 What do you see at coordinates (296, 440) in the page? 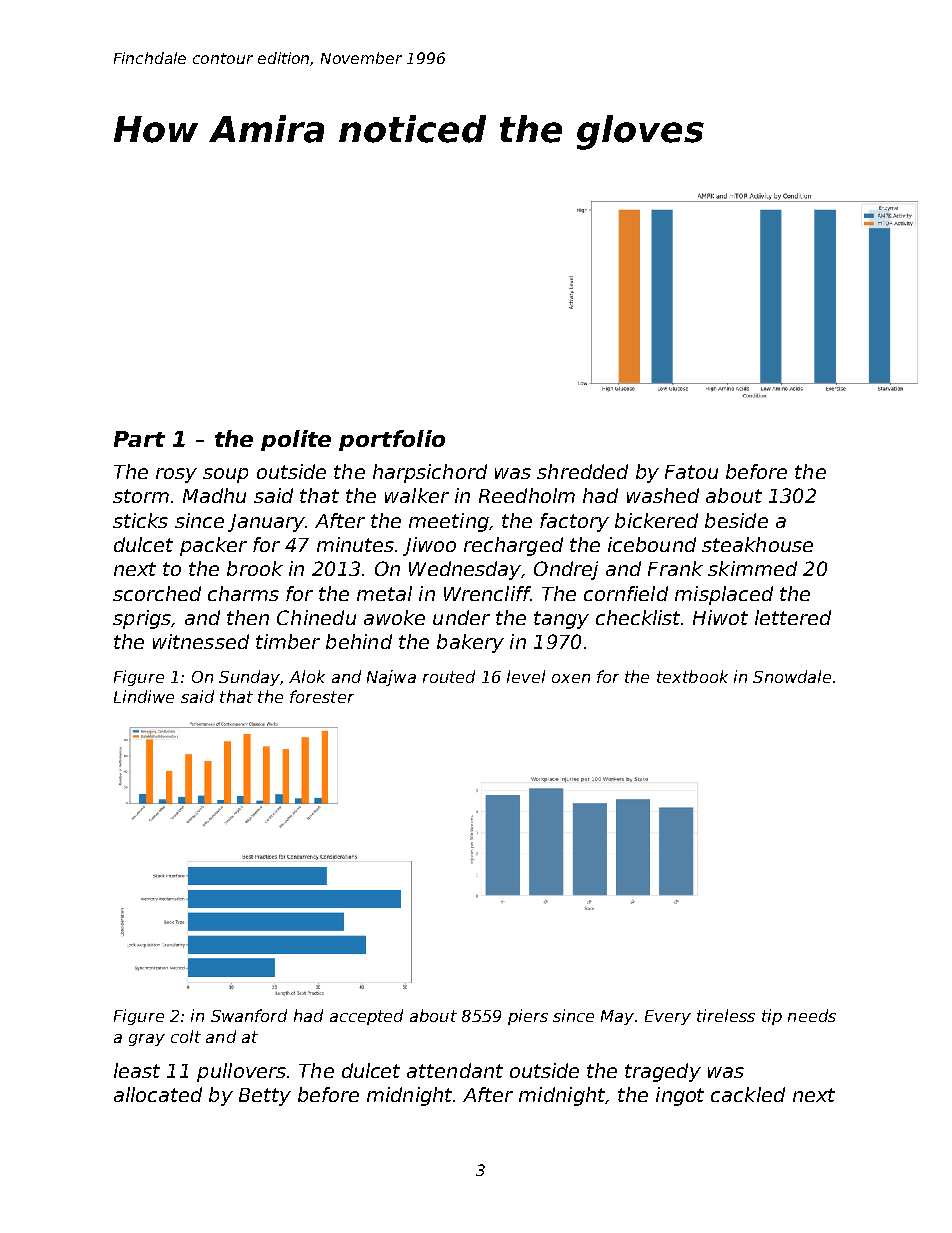
I see `polite` at bounding box center [296, 440].
